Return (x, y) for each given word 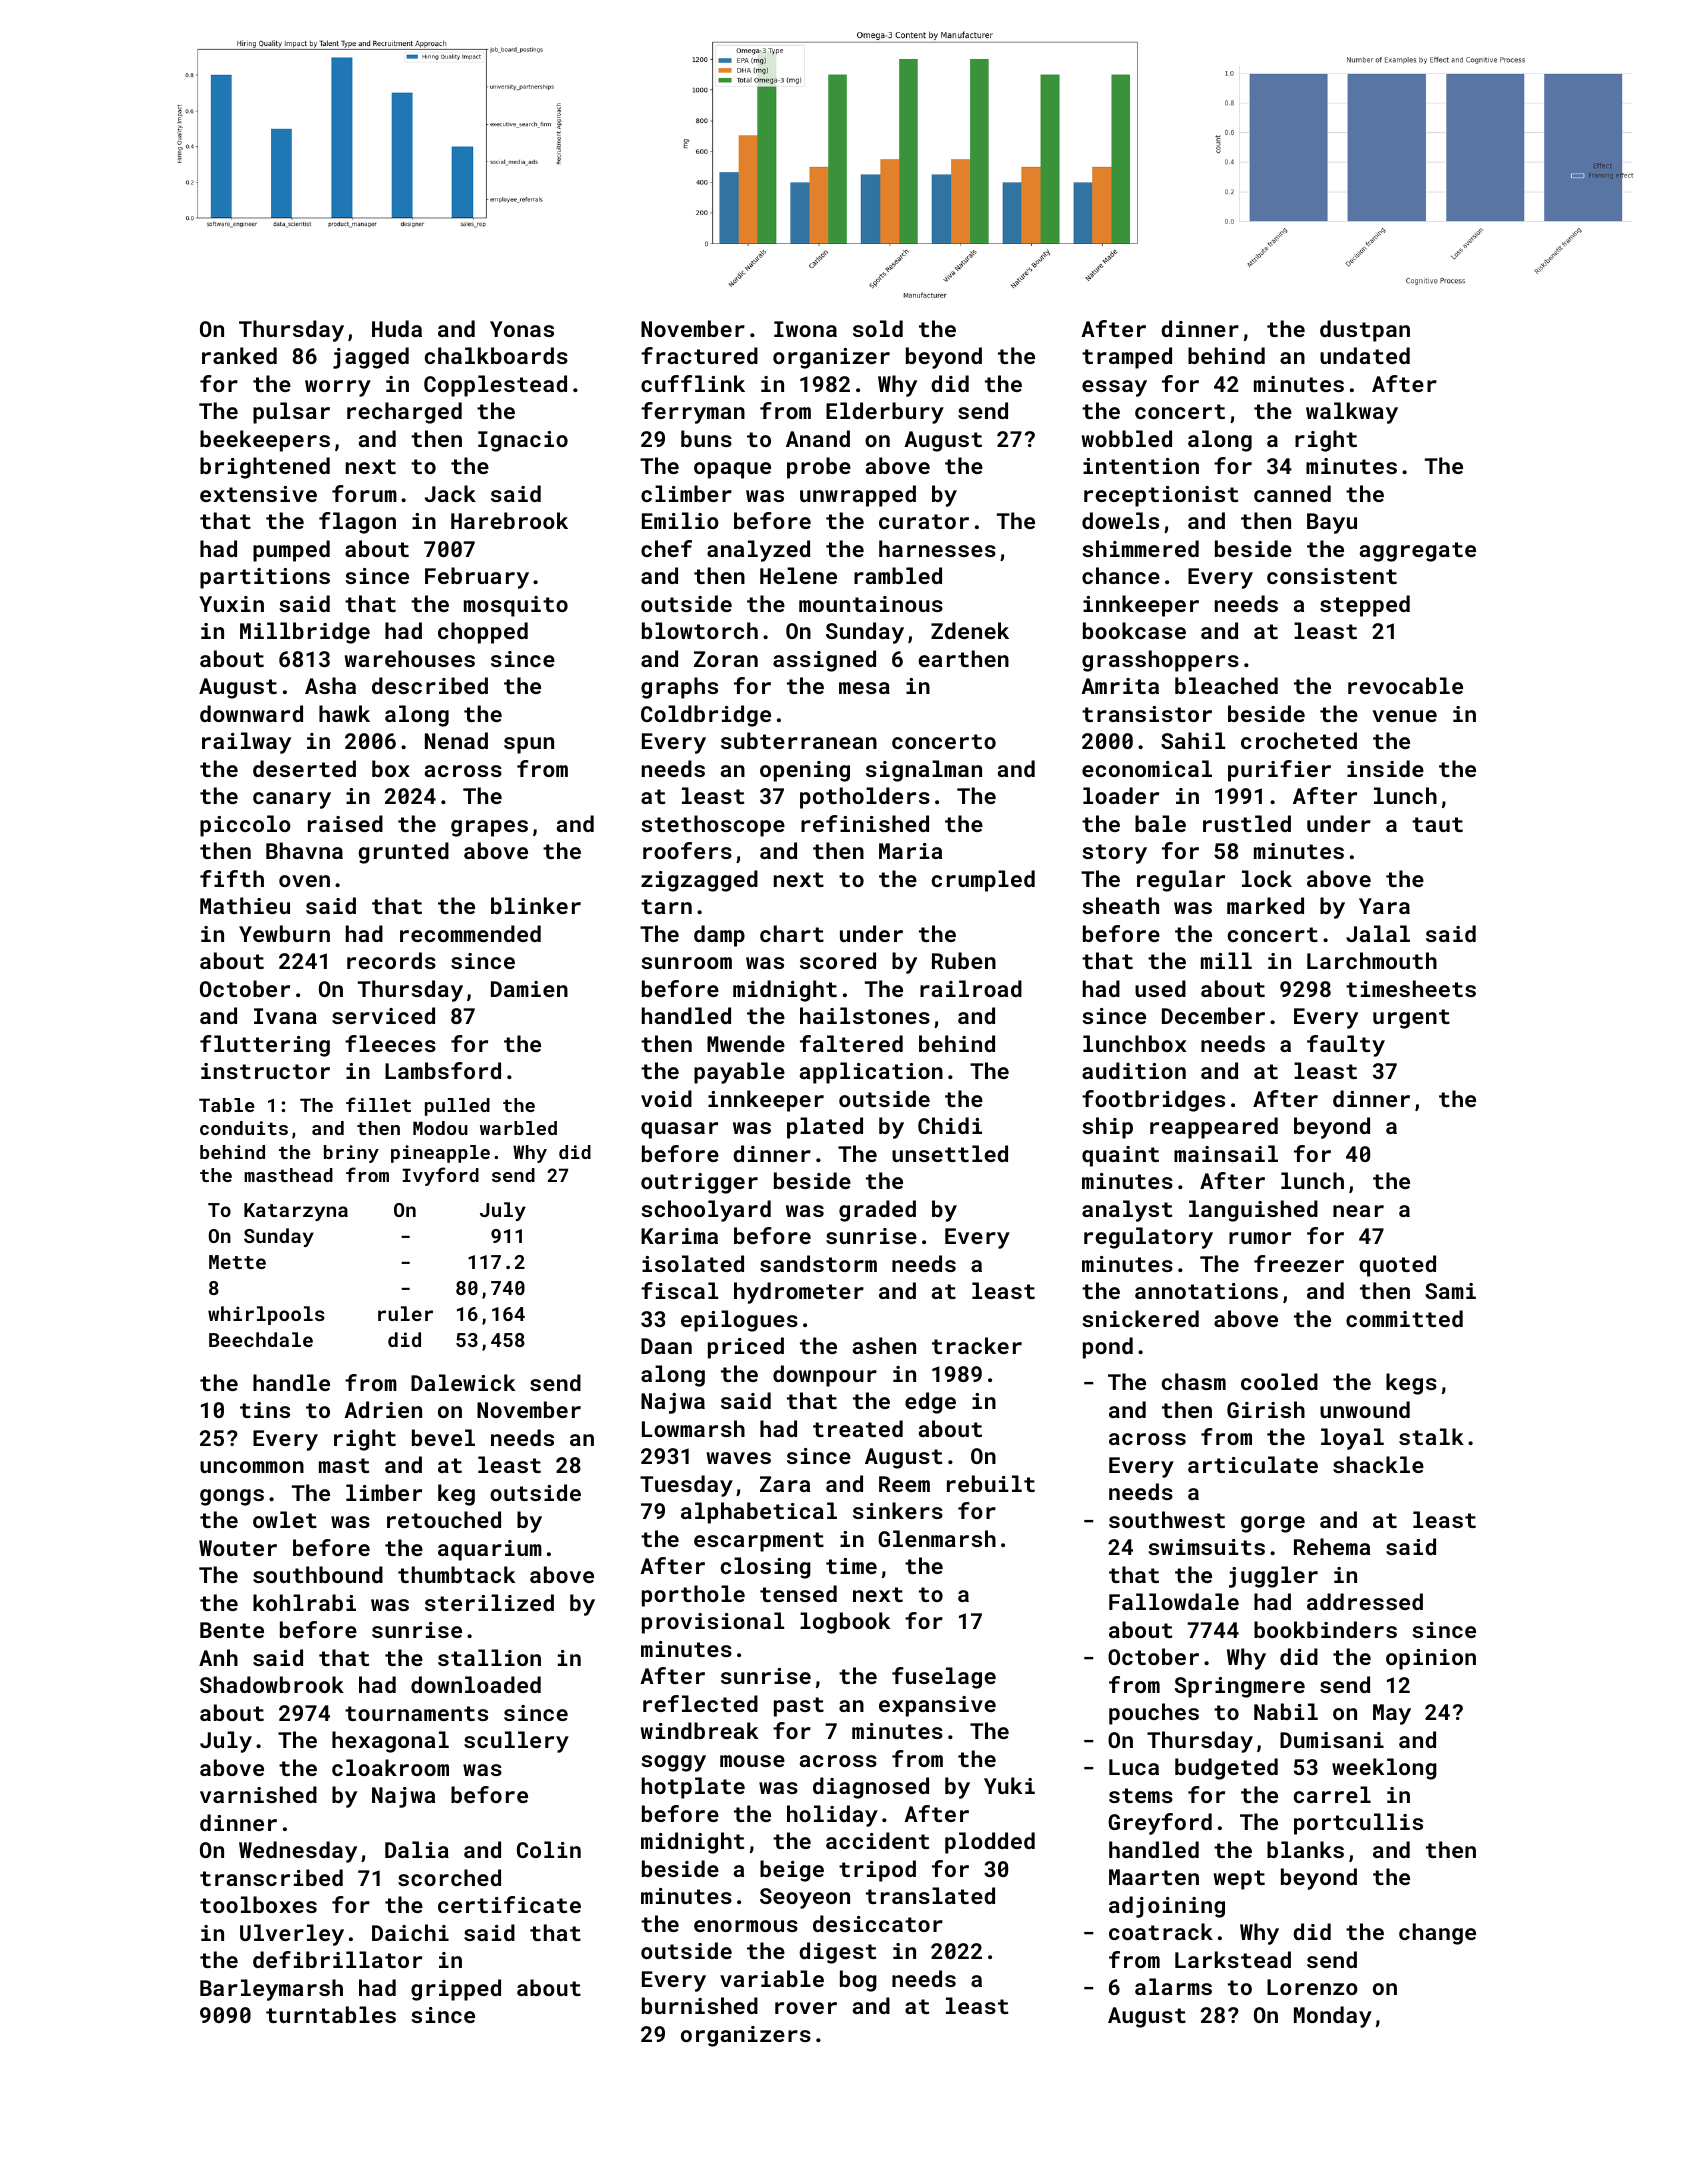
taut (1437, 824)
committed (1404, 1318)
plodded (990, 1843)
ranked (239, 355)
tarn (666, 906)
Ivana (285, 1016)
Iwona (805, 329)
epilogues (739, 1321)
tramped (1127, 358)
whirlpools (266, 1315)
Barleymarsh (271, 1990)
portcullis (1358, 1824)
